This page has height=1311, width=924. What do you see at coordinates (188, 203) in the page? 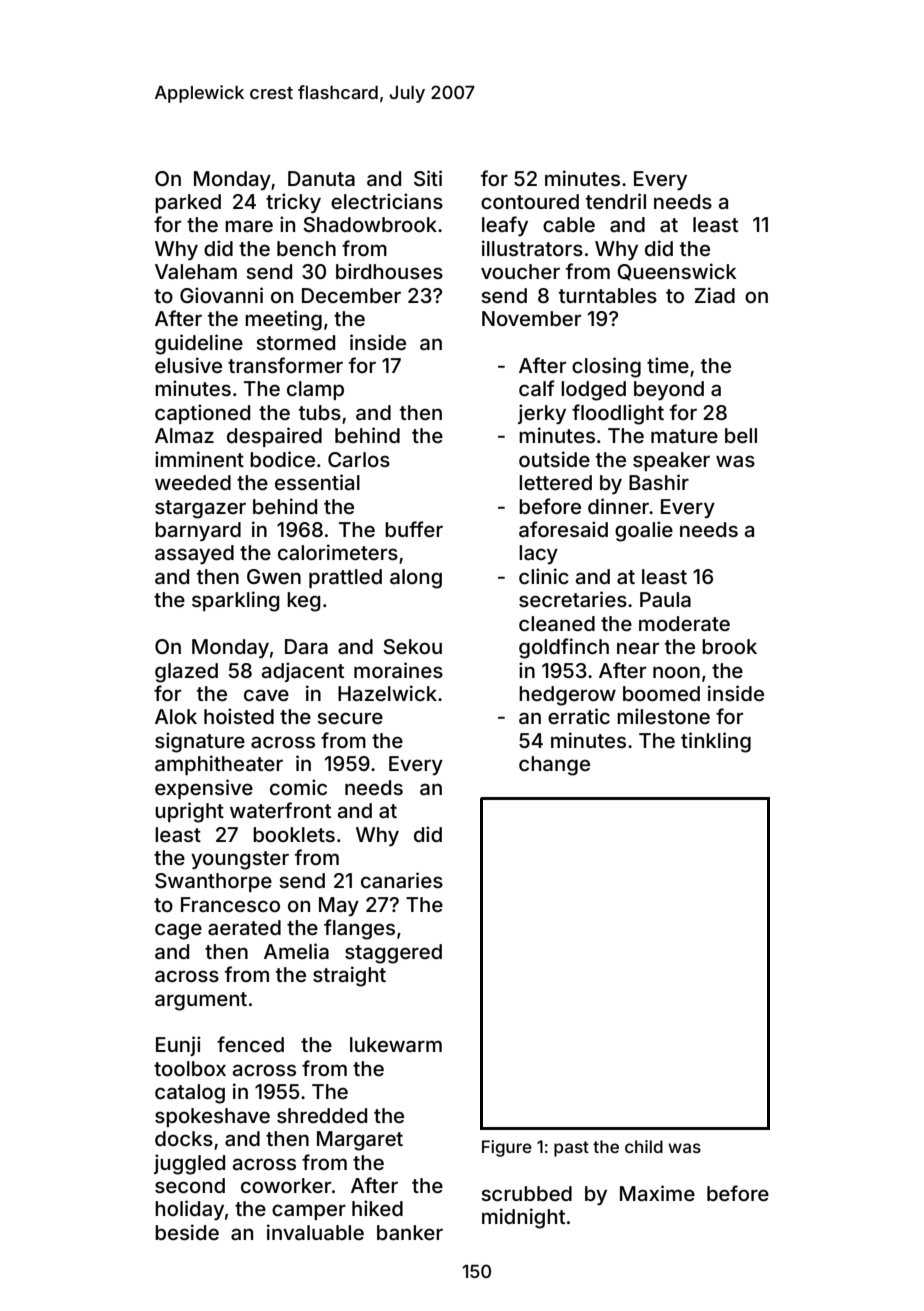
I see `parked` at bounding box center [188, 203].
